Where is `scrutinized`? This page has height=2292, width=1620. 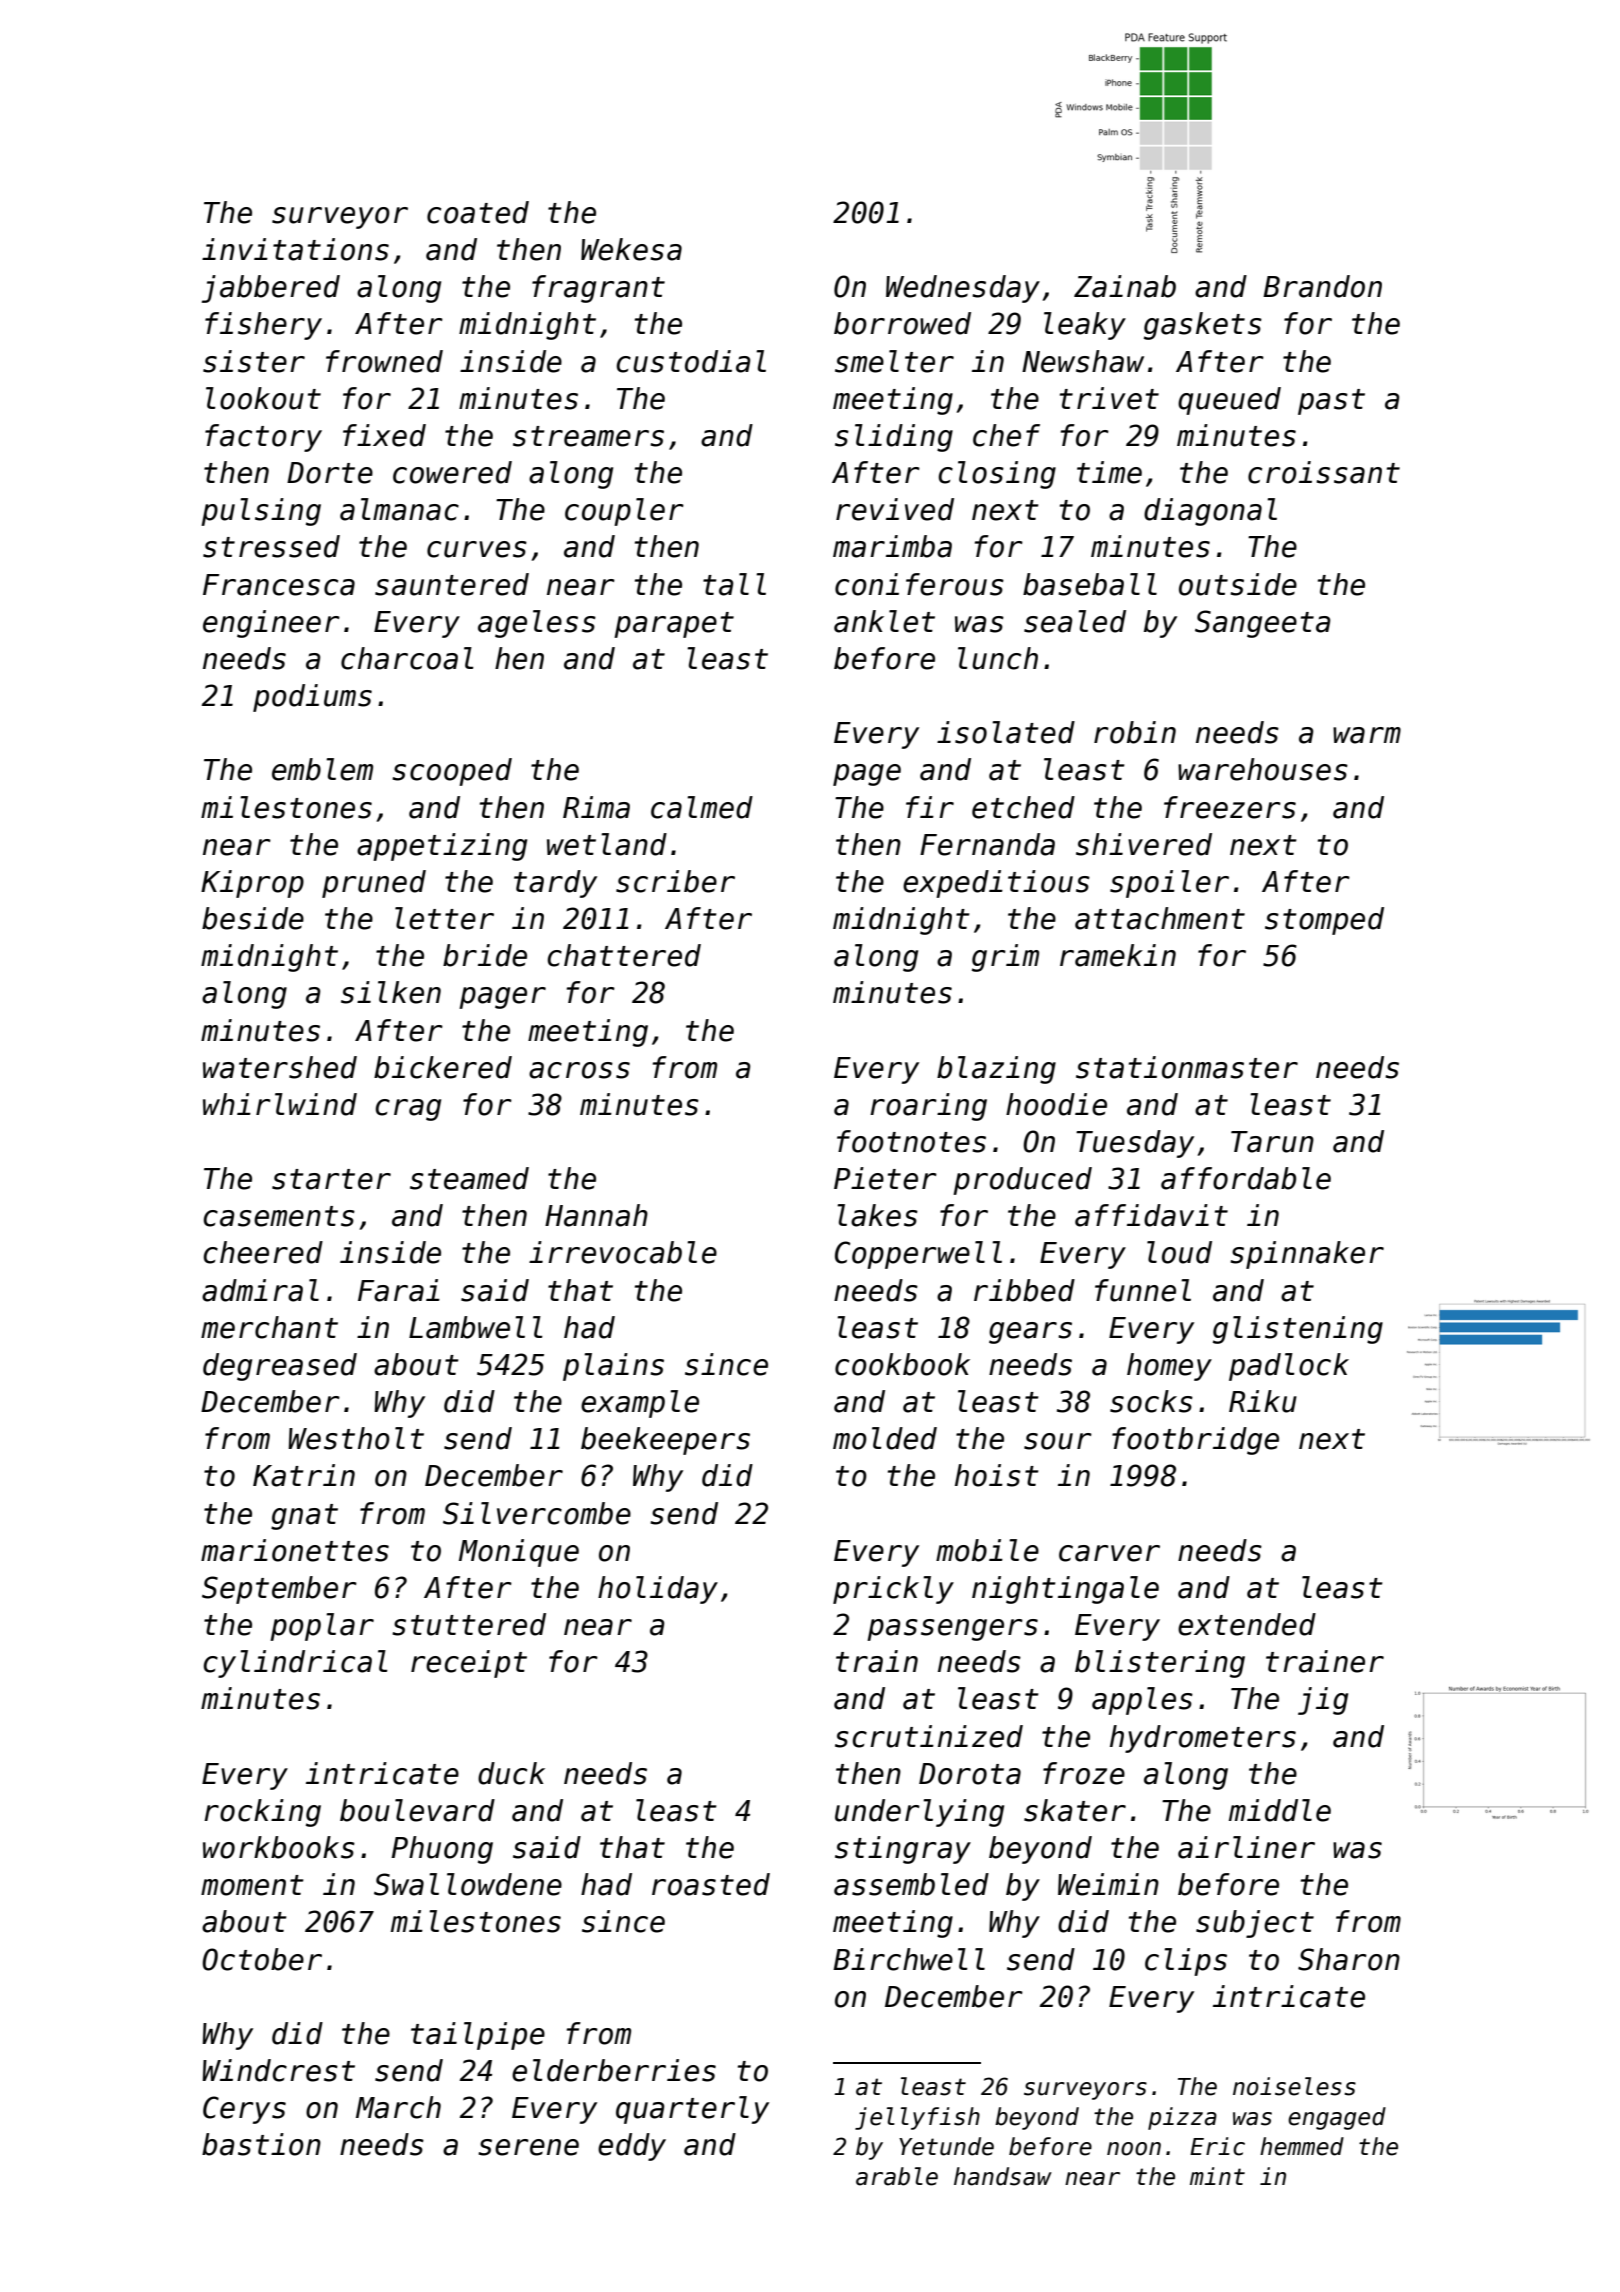 scrutinized is located at coordinates (929, 1736).
